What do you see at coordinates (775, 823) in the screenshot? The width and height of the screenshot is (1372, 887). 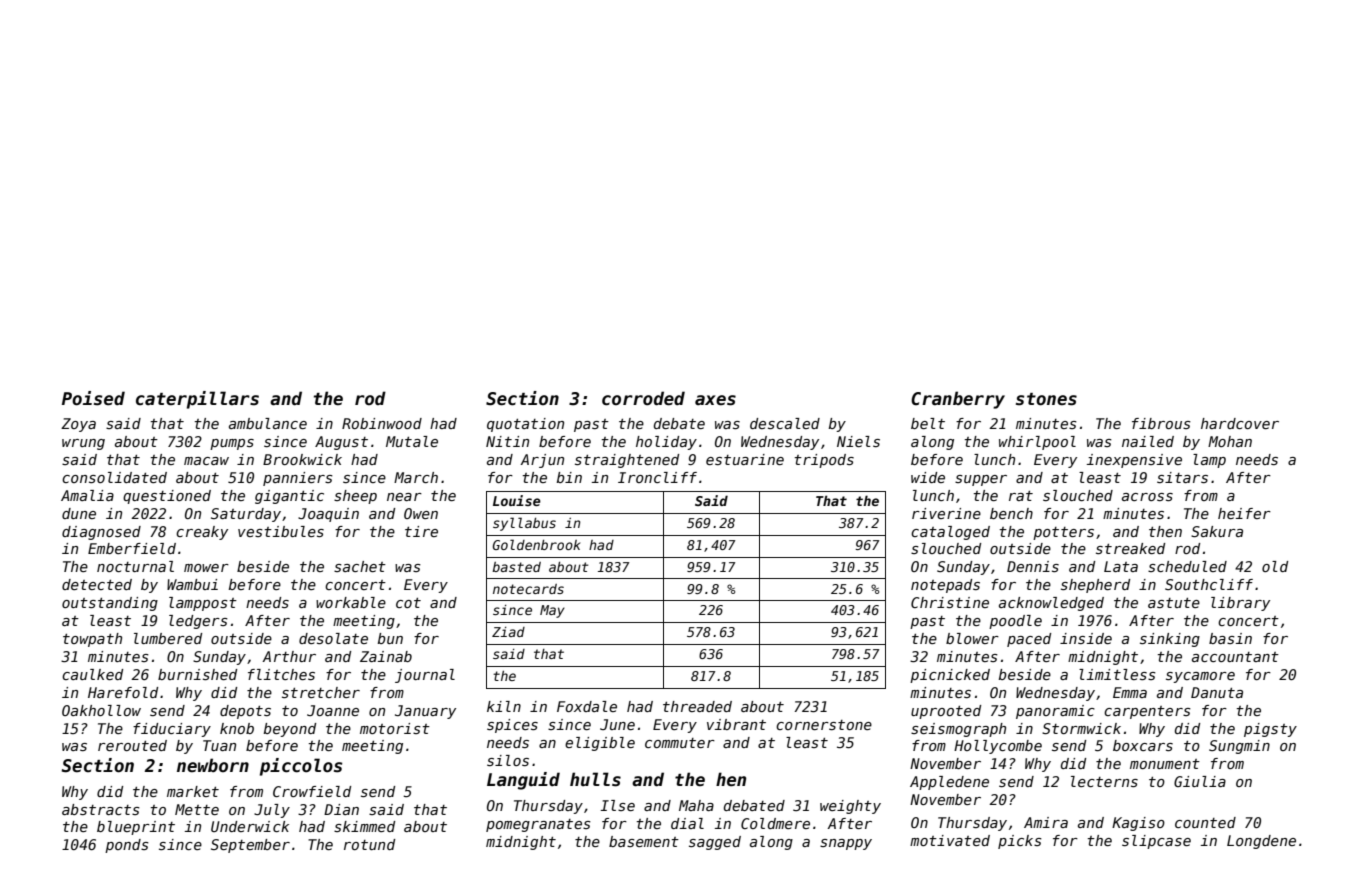 I see `Coldmere` at bounding box center [775, 823].
